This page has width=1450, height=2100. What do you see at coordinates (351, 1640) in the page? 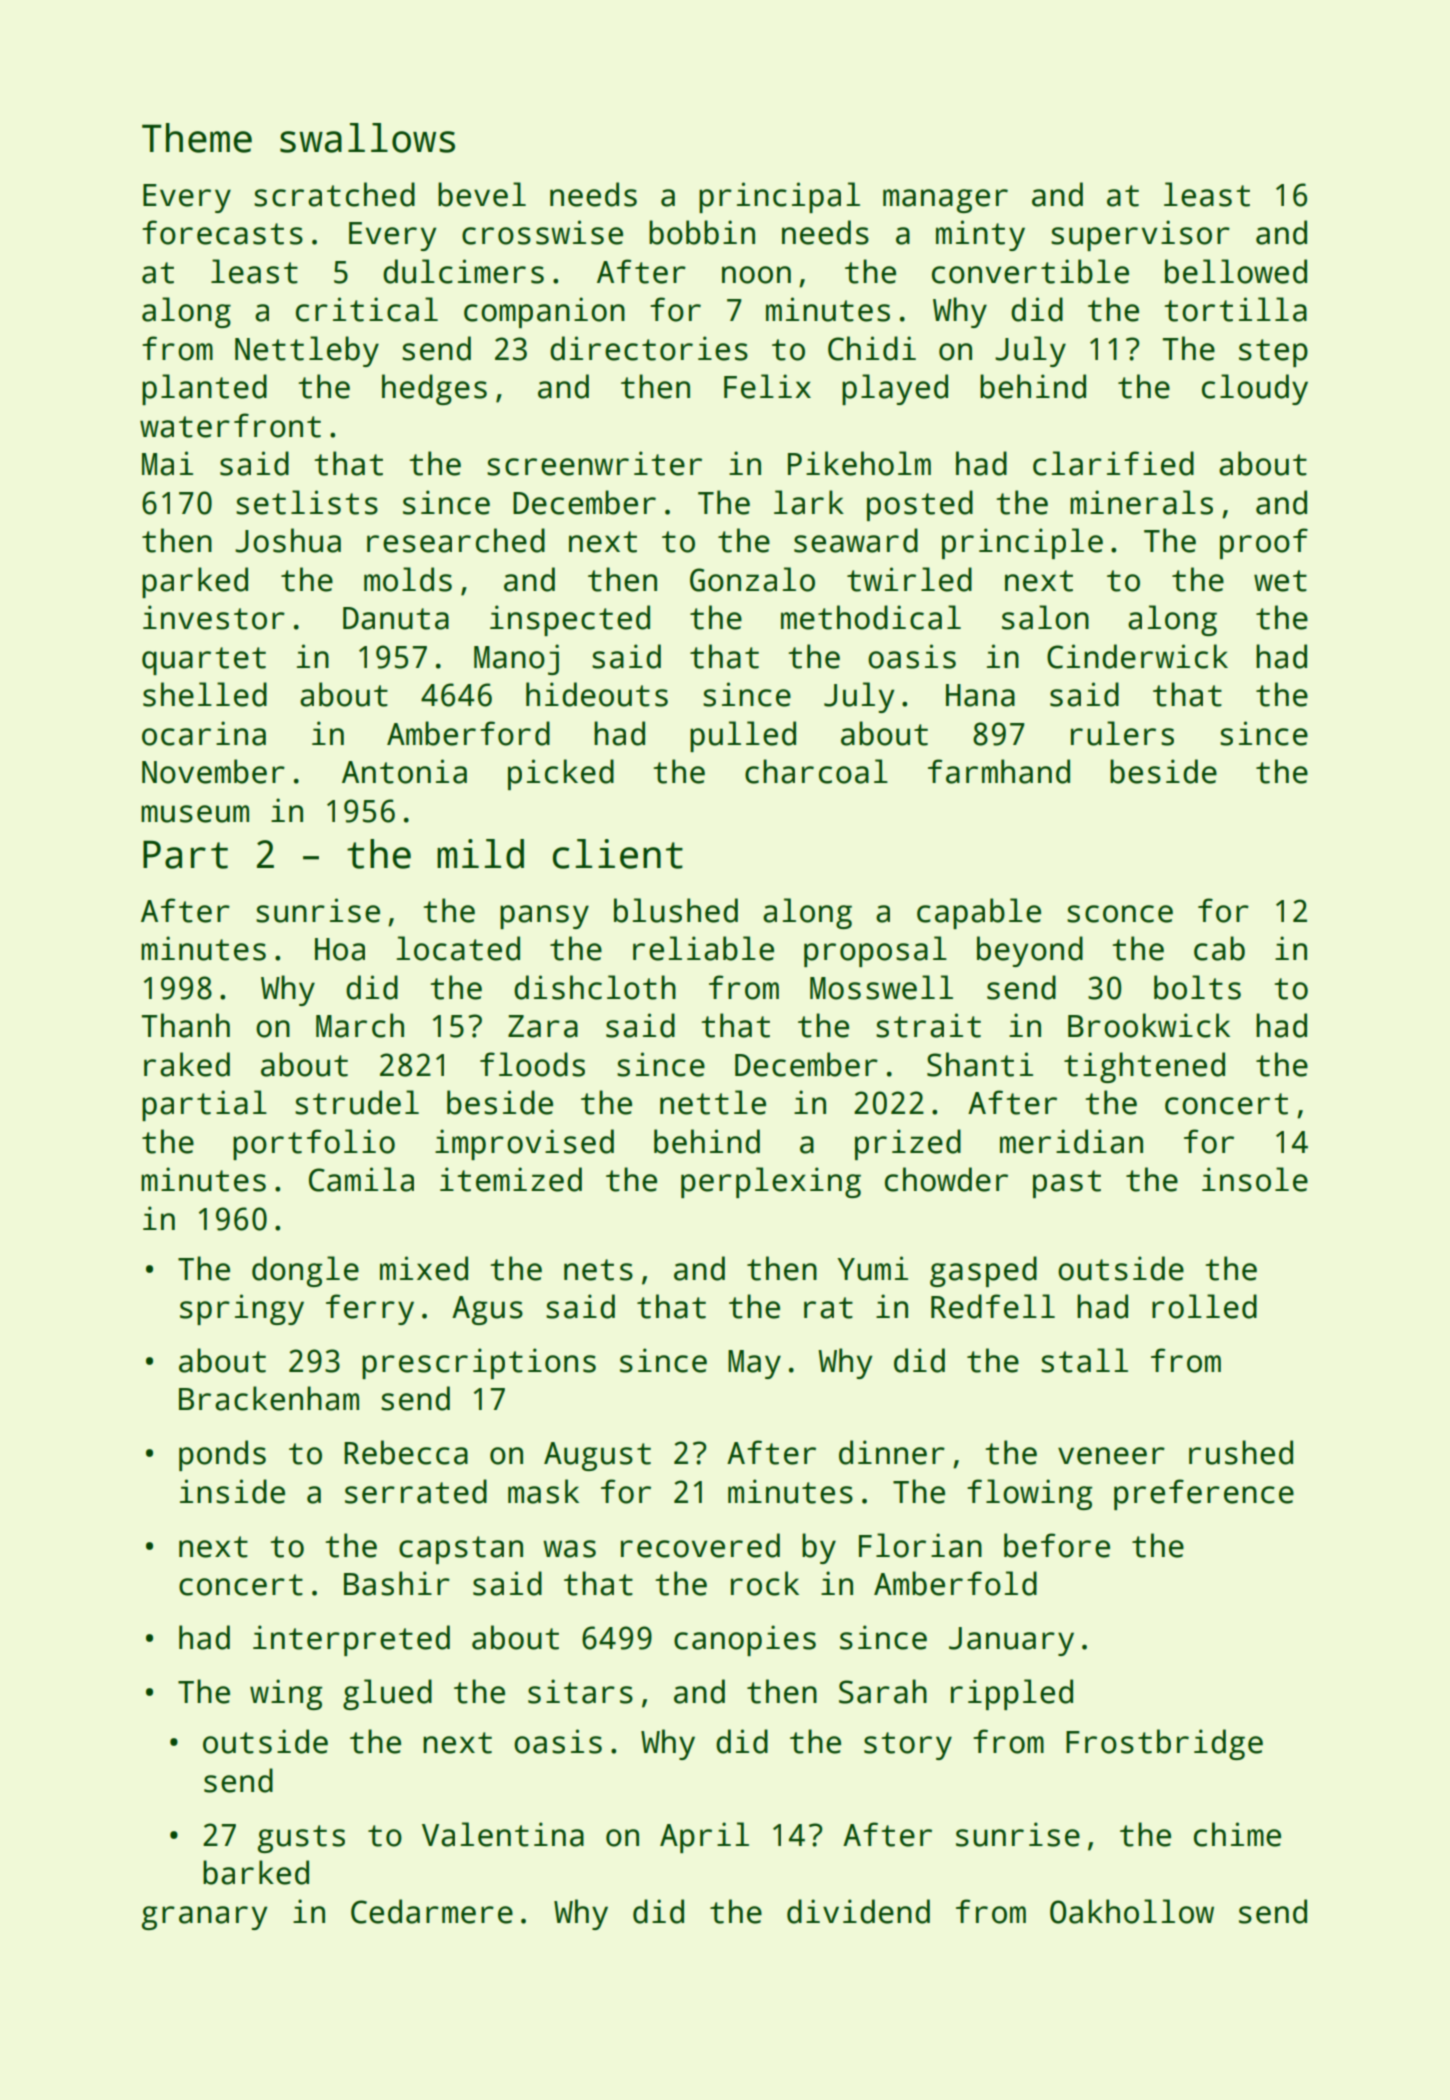
I see `interpreted` at bounding box center [351, 1640].
